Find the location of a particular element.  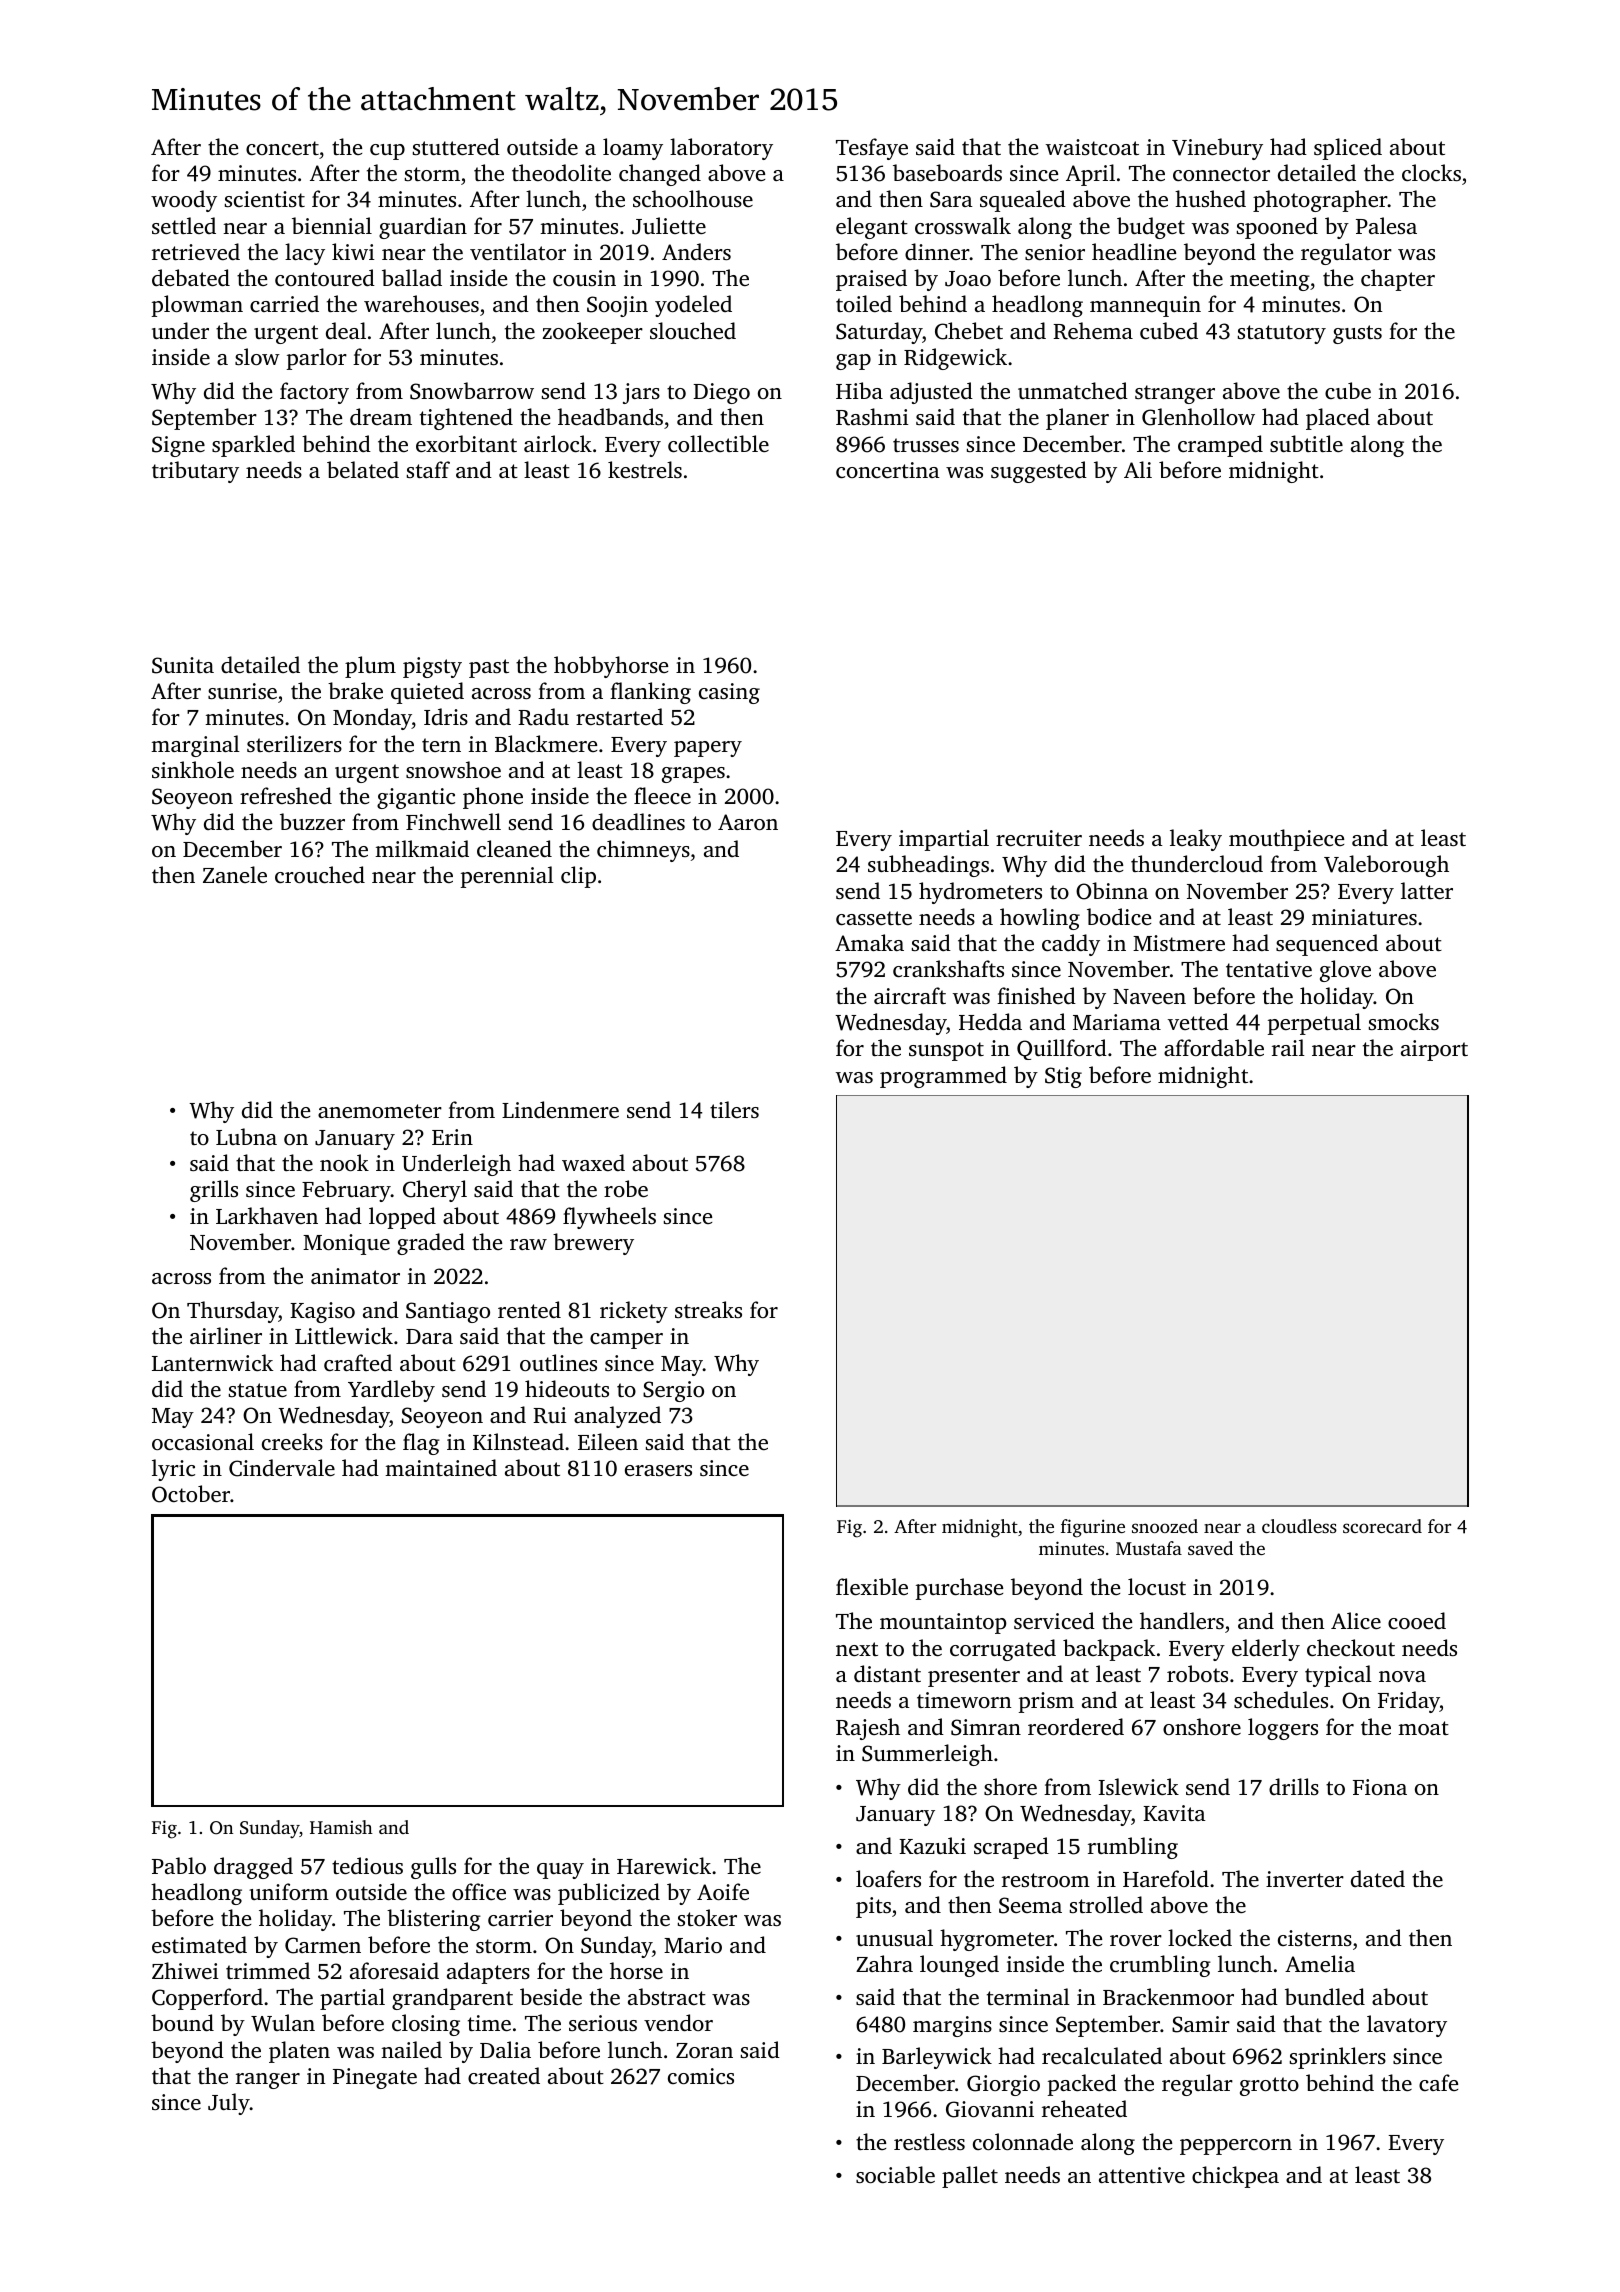

Carmen is located at coordinates (323, 1945).
